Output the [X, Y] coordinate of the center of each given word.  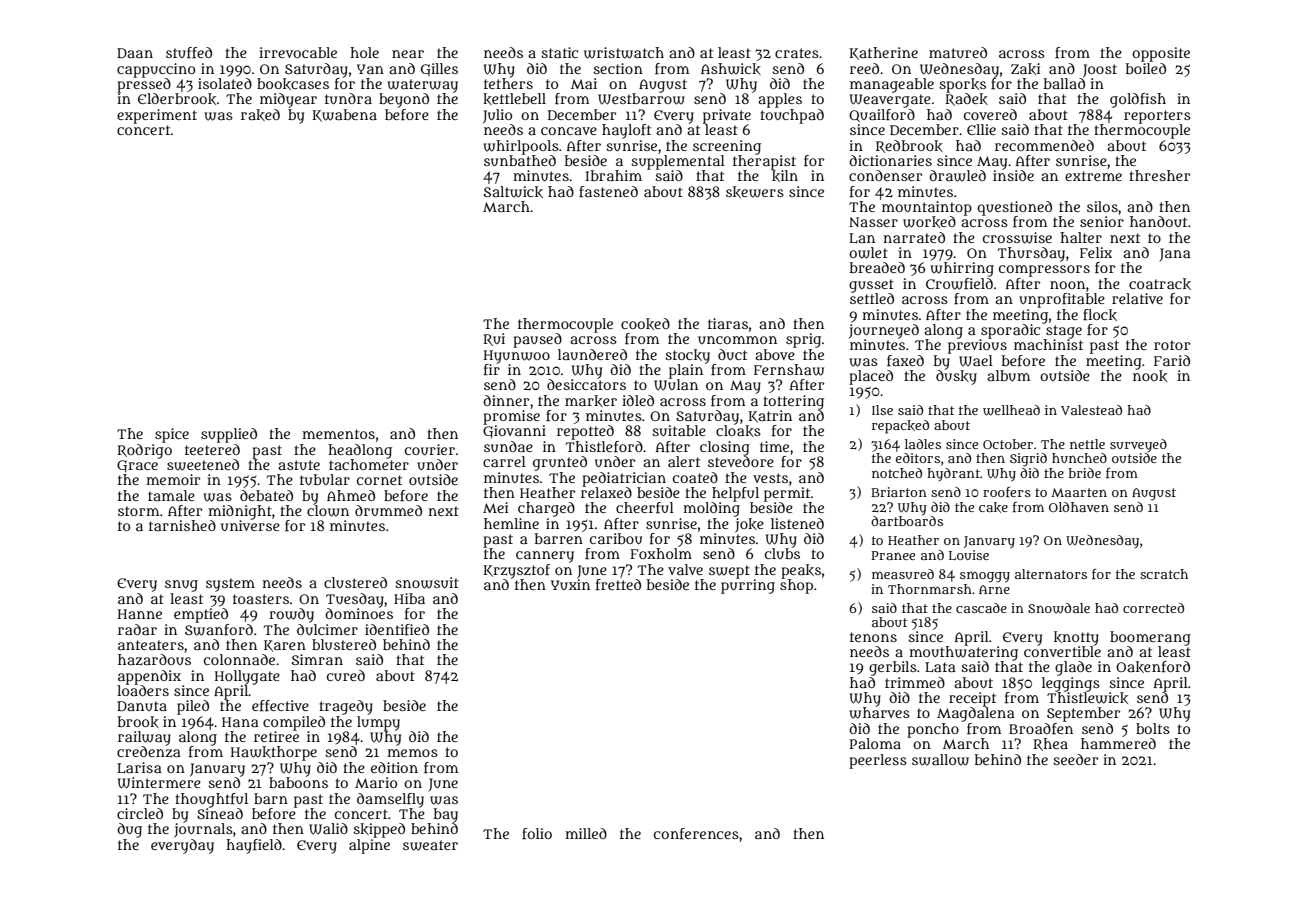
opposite [1161, 54]
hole [364, 52]
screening [727, 147]
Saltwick [513, 192]
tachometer [369, 464]
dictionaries [890, 160]
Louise [969, 555]
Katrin [770, 416]
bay [446, 815]
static [559, 52]
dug [129, 830]
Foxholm [661, 553]
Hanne [140, 614]
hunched [1079, 458]
